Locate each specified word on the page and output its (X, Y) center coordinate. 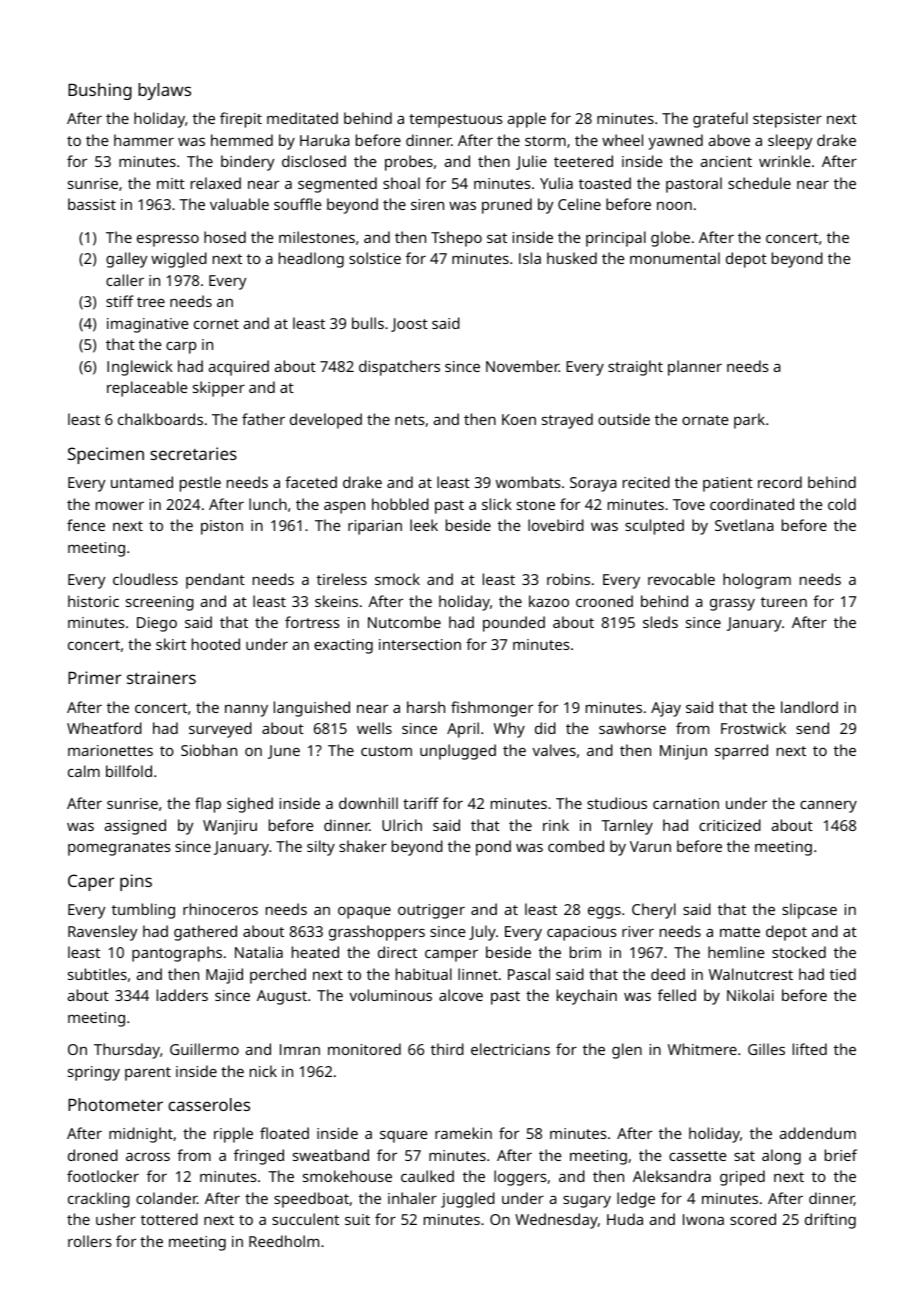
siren (427, 204)
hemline (736, 952)
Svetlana (744, 525)
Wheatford (104, 728)
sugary (587, 1202)
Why (509, 730)
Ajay (666, 709)
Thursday (127, 1051)
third (447, 1049)
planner (695, 368)
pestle (200, 484)
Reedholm (284, 1241)
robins (568, 579)
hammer (144, 140)
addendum (818, 1133)
